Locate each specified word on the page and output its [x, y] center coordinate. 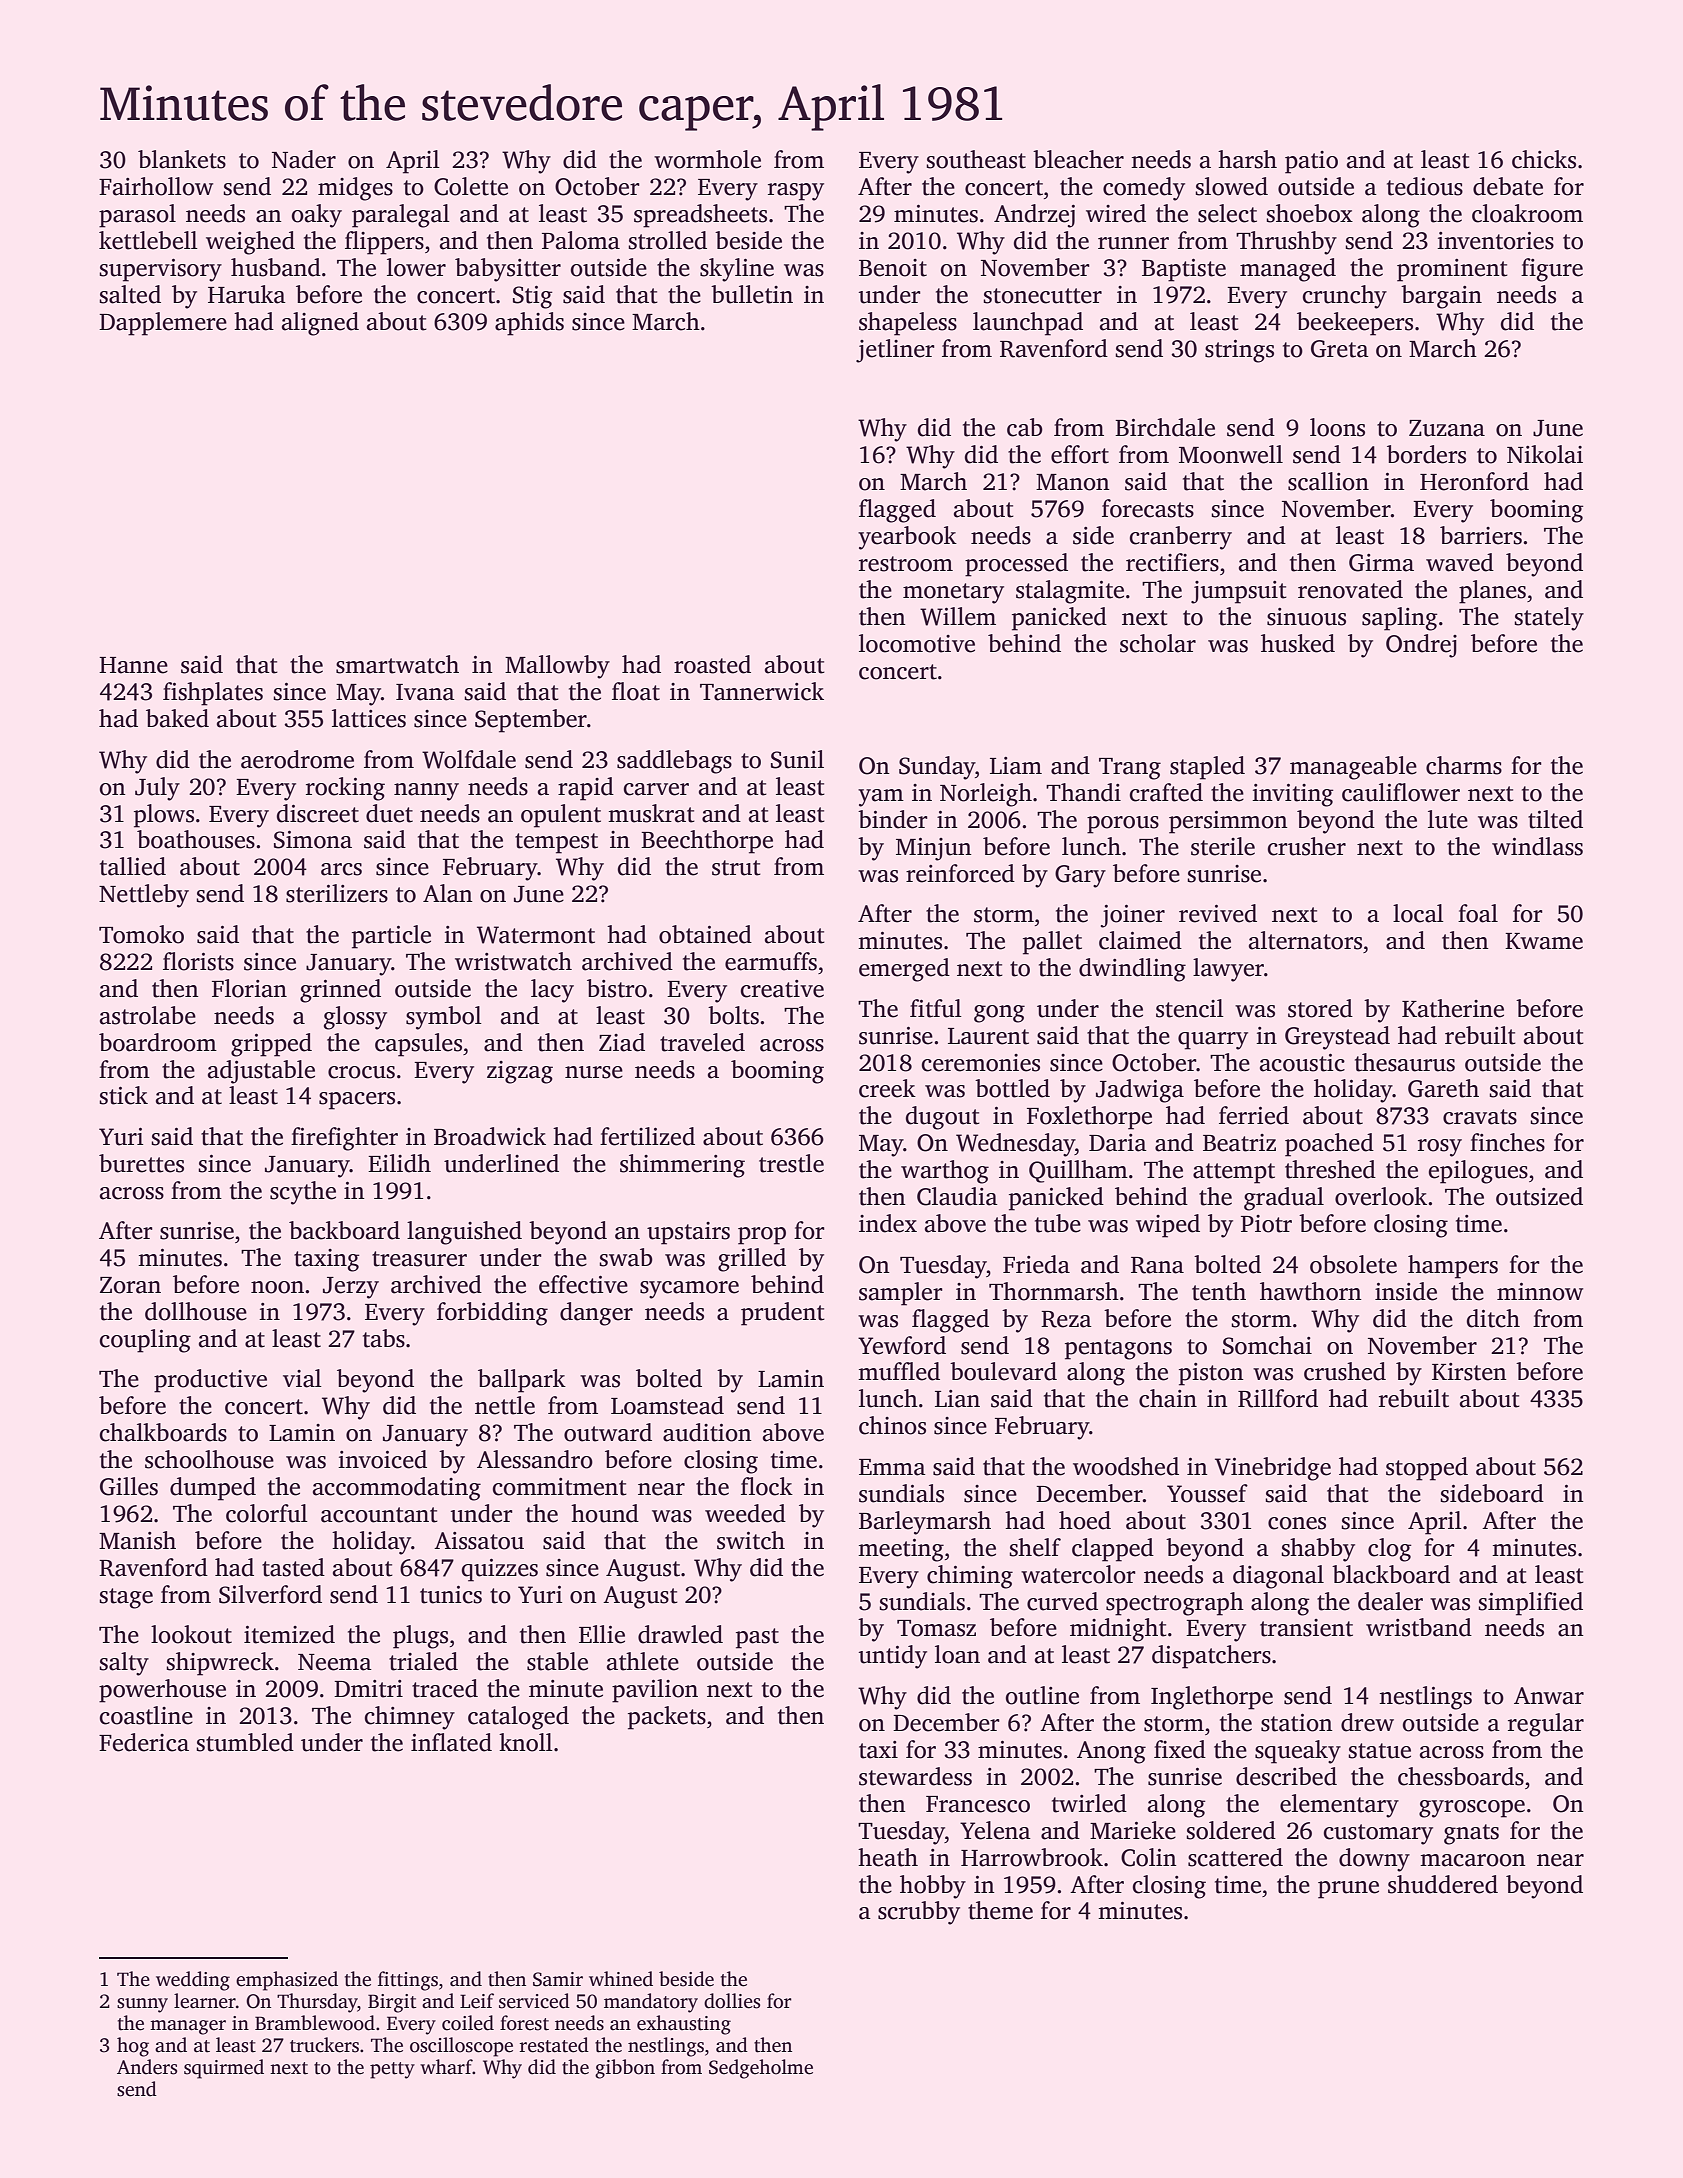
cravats [1480, 1117]
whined [621, 1979]
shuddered [1443, 1884]
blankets [182, 159]
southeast [976, 159]
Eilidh [399, 1163]
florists [198, 961]
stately [1549, 619]
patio [1311, 162]
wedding [193, 1981]
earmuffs [771, 961]
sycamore [689, 1290]
